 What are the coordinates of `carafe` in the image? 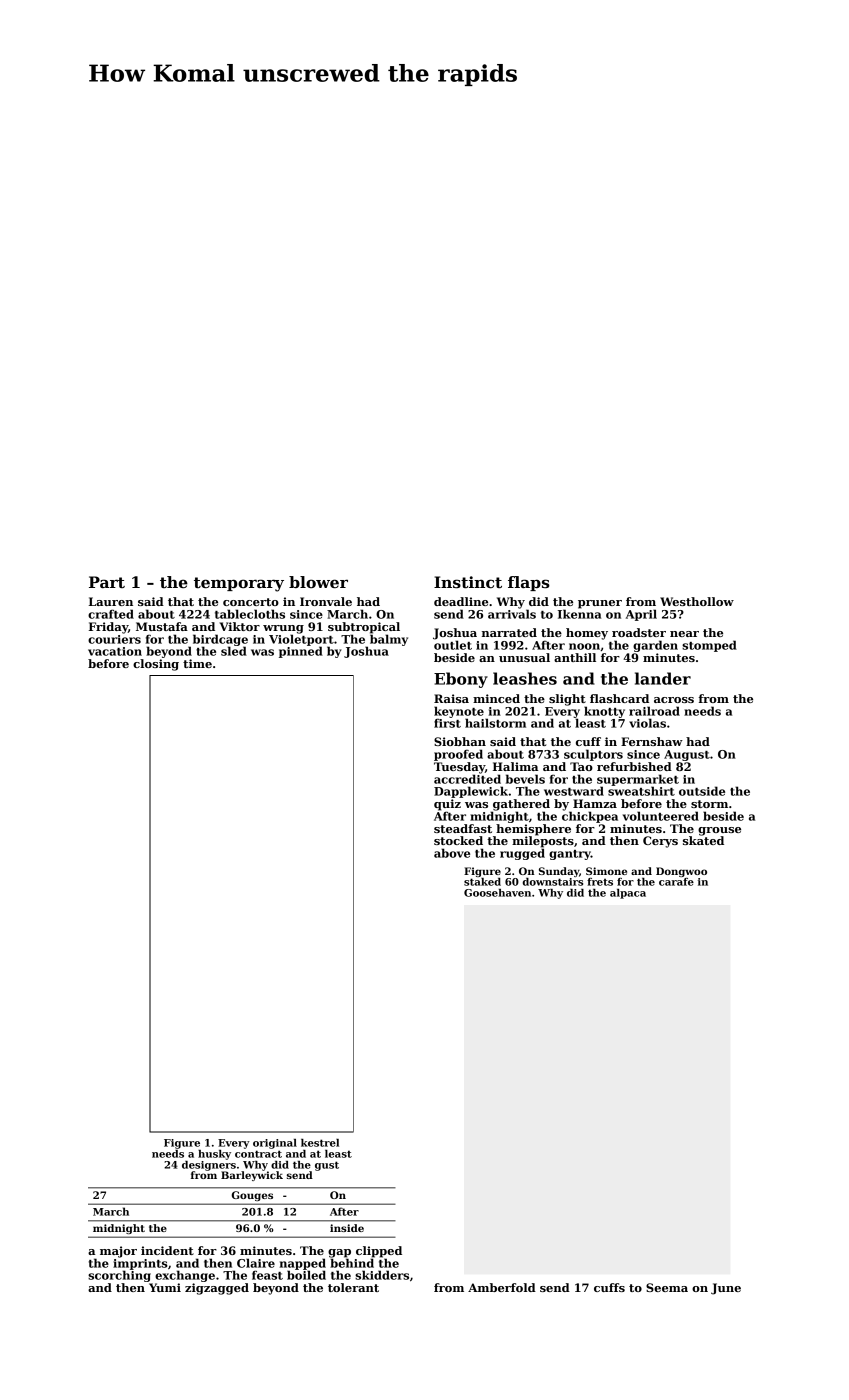 It's located at (676, 882).
